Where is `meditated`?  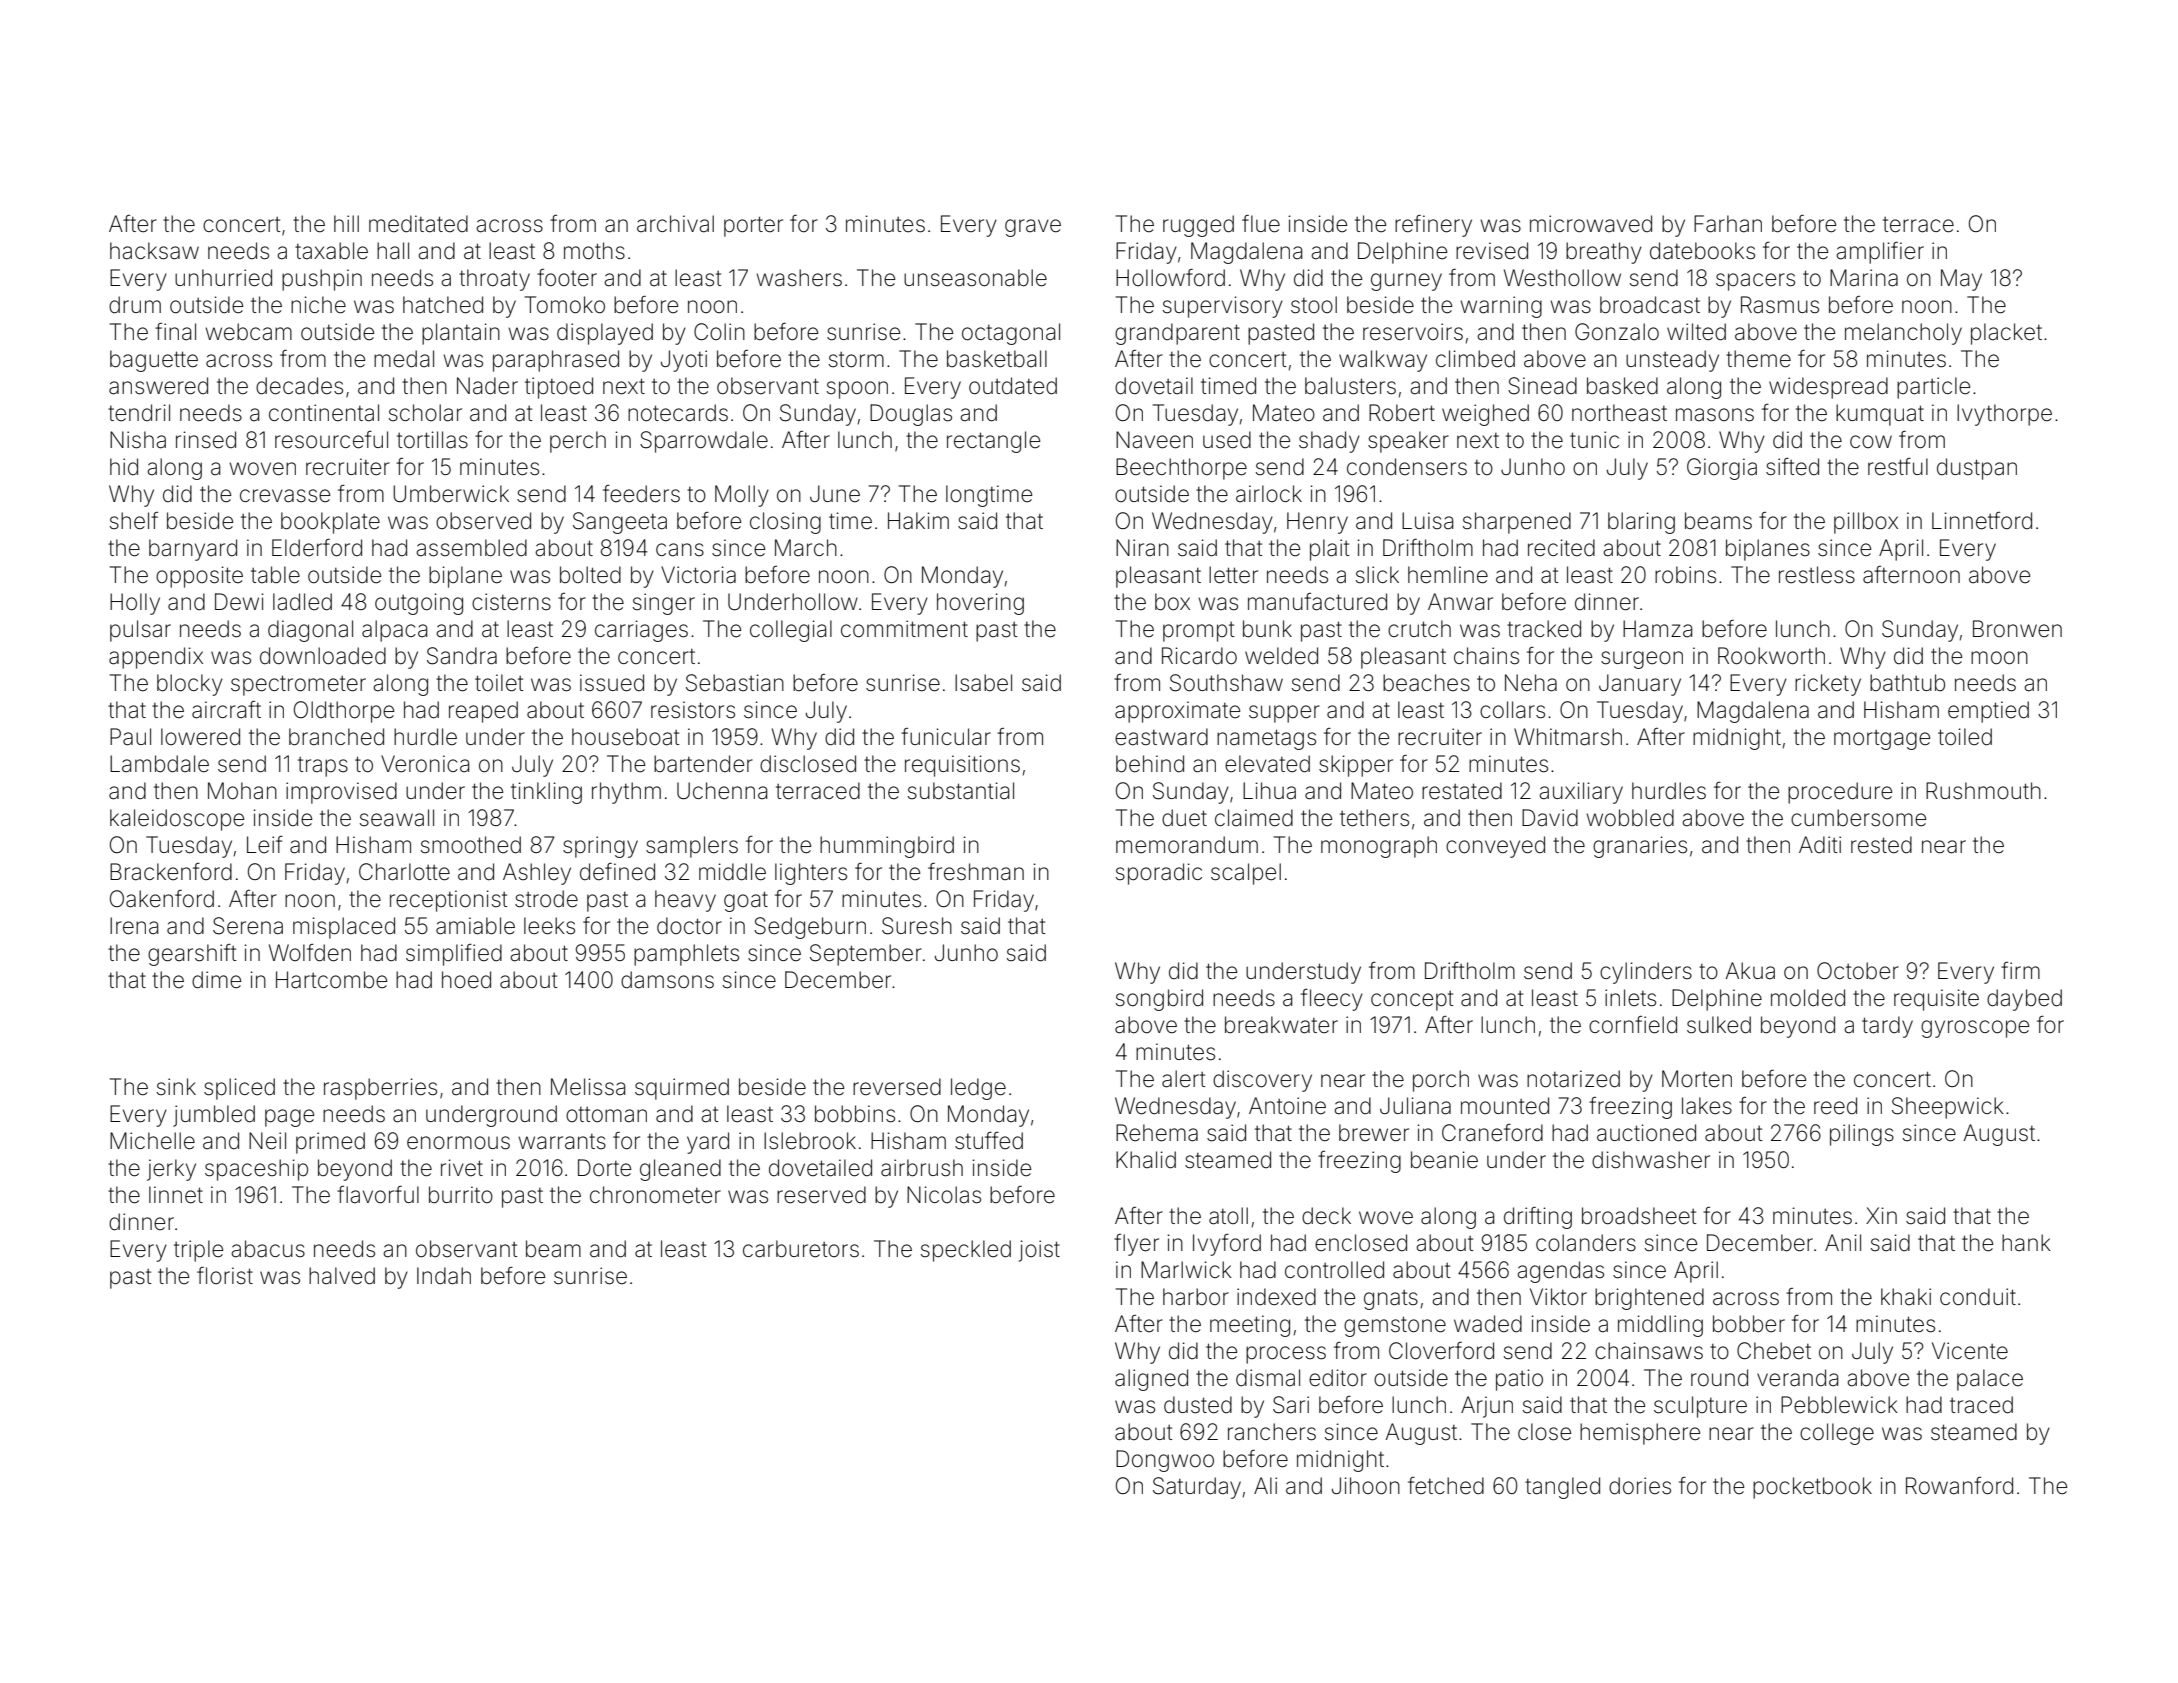
meditated is located at coordinates (418, 224).
